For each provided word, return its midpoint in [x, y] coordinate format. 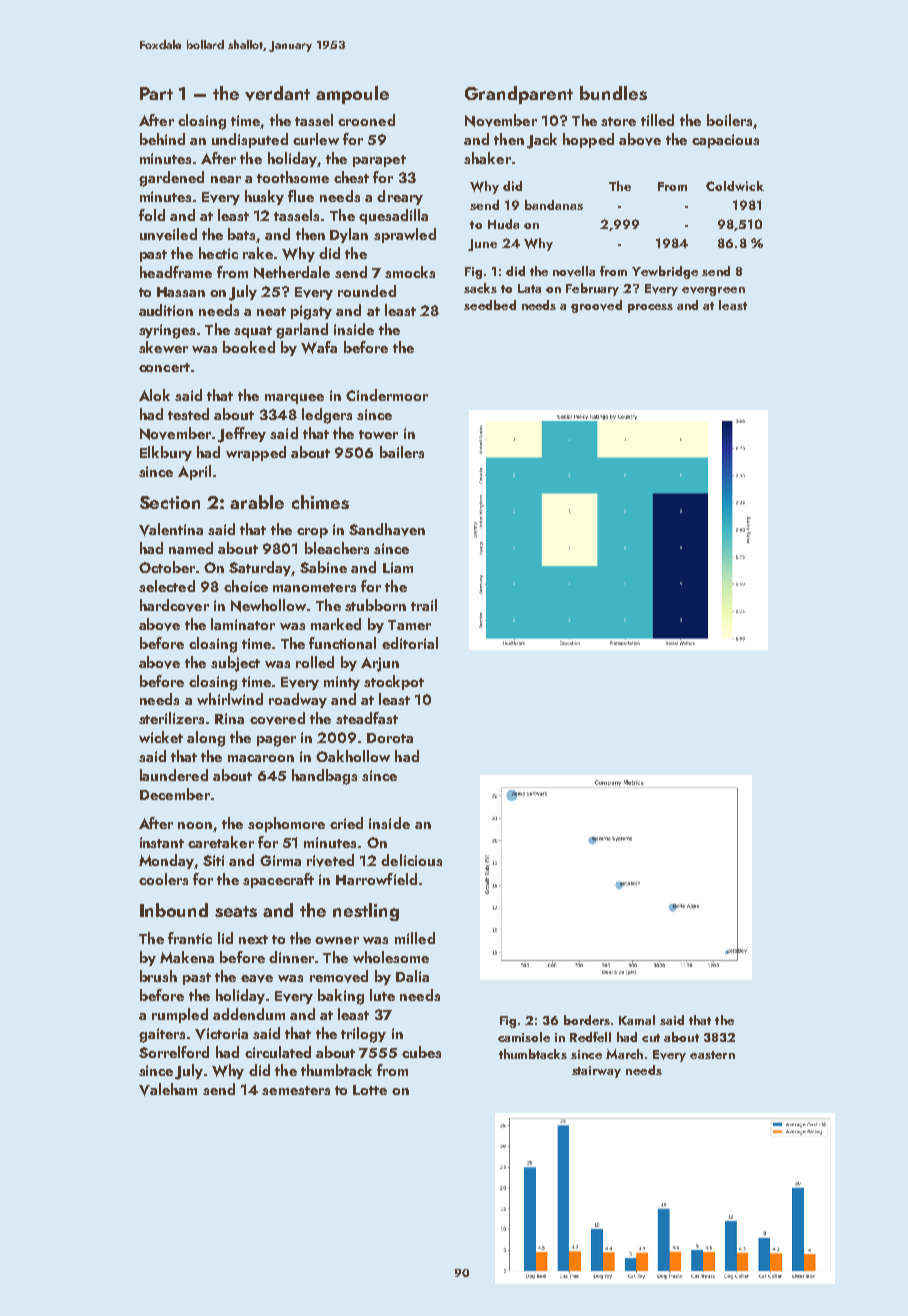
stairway [596, 1072]
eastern [712, 1055]
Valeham [168, 1089]
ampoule [352, 95]
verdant [277, 93]
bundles [613, 93]
